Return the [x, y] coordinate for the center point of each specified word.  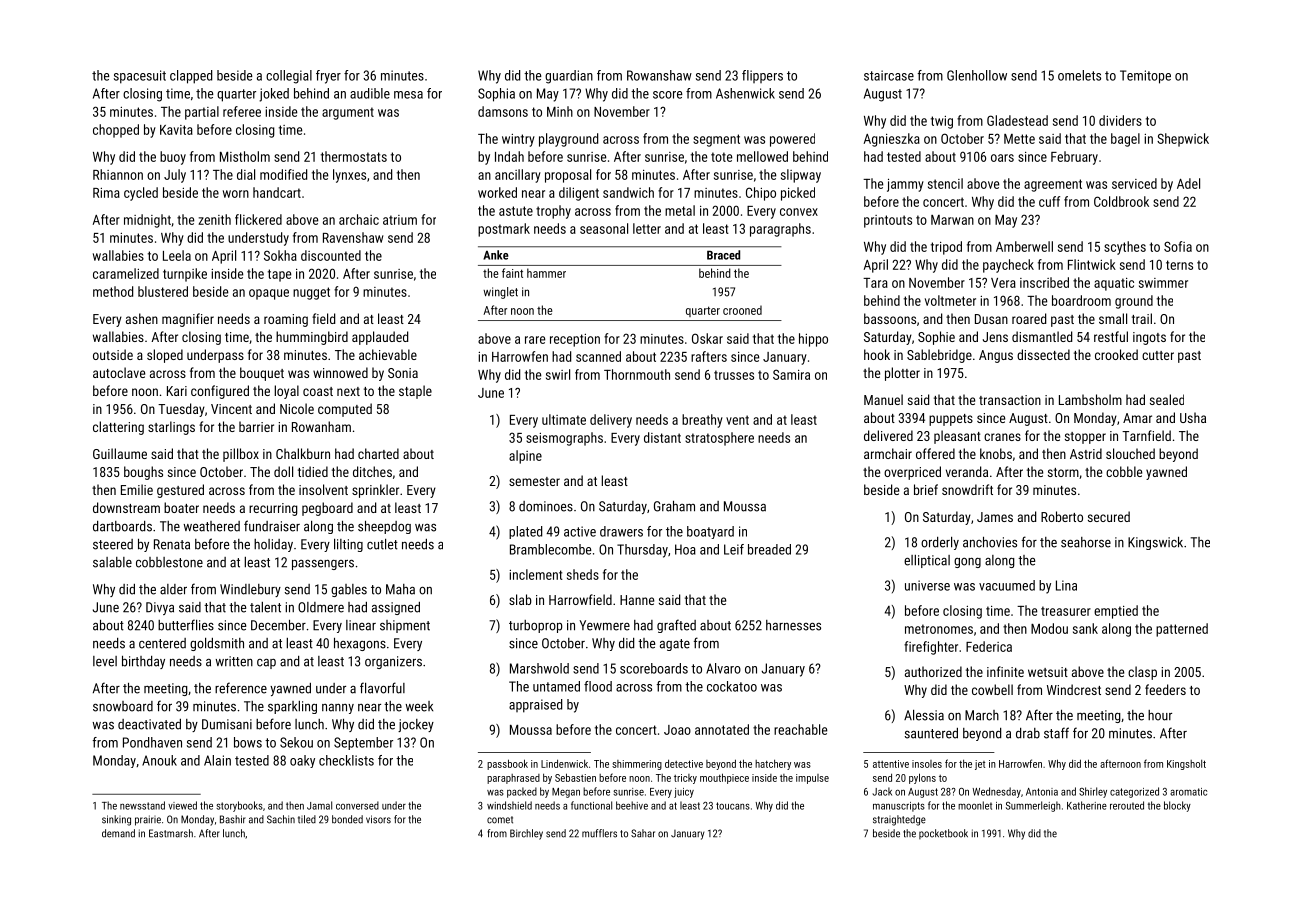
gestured [180, 491]
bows [248, 742]
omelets [1079, 75]
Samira [791, 374]
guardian [569, 77]
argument [348, 113]
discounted [331, 255]
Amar [1137, 418]
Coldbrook [1121, 201]
